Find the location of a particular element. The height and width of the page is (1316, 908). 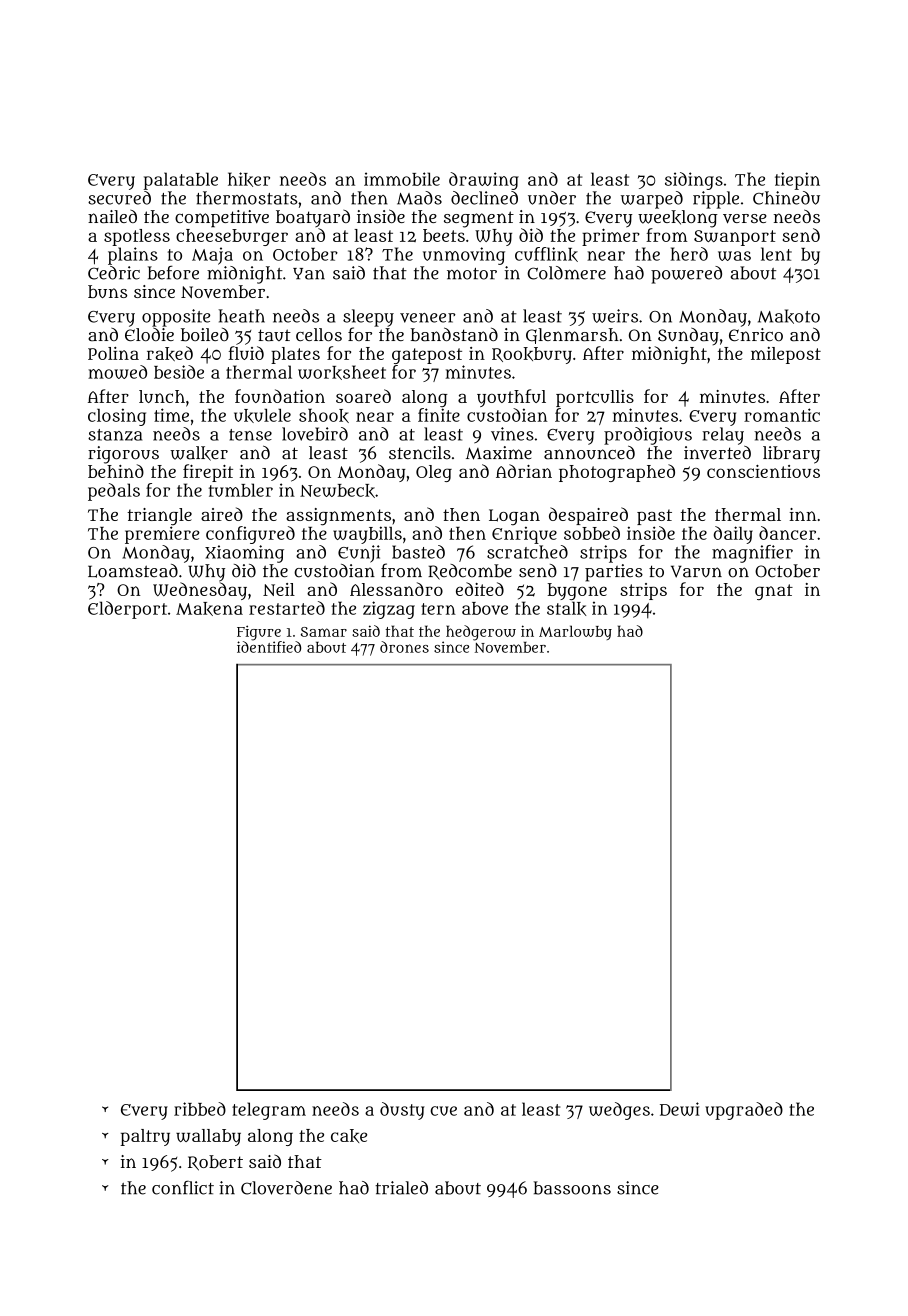

cue is located at coordinates (444, 1111).
